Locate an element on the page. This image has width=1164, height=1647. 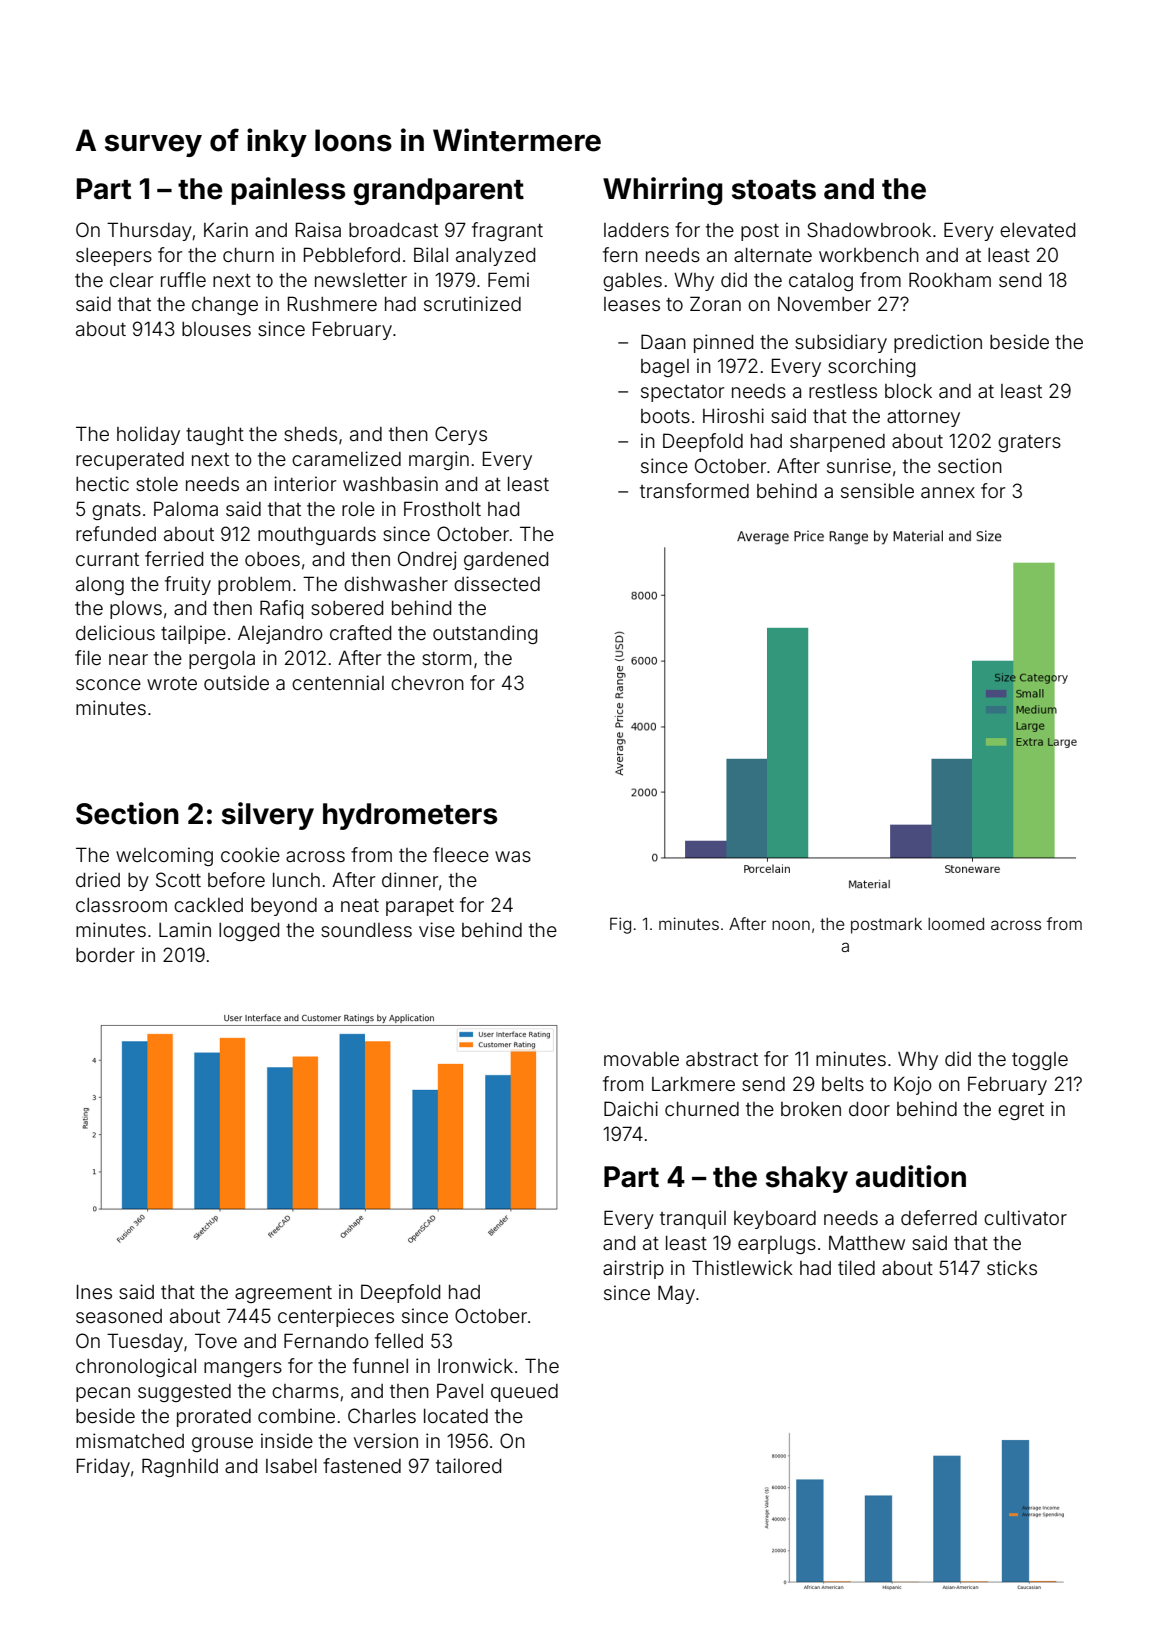
Cerys is located at coordinates (461, 435).
